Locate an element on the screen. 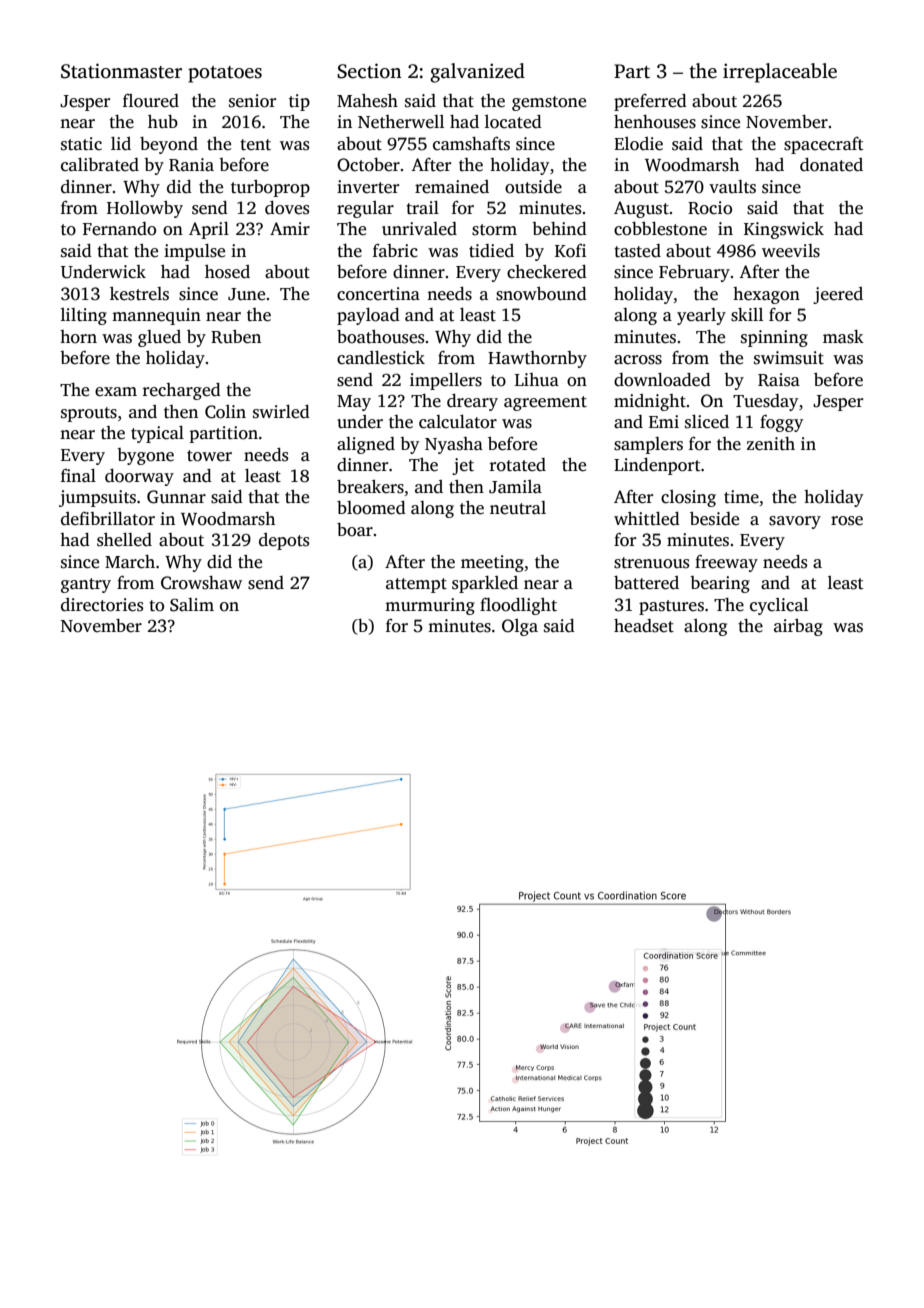  agreement is located at coordinates (545, 403).
